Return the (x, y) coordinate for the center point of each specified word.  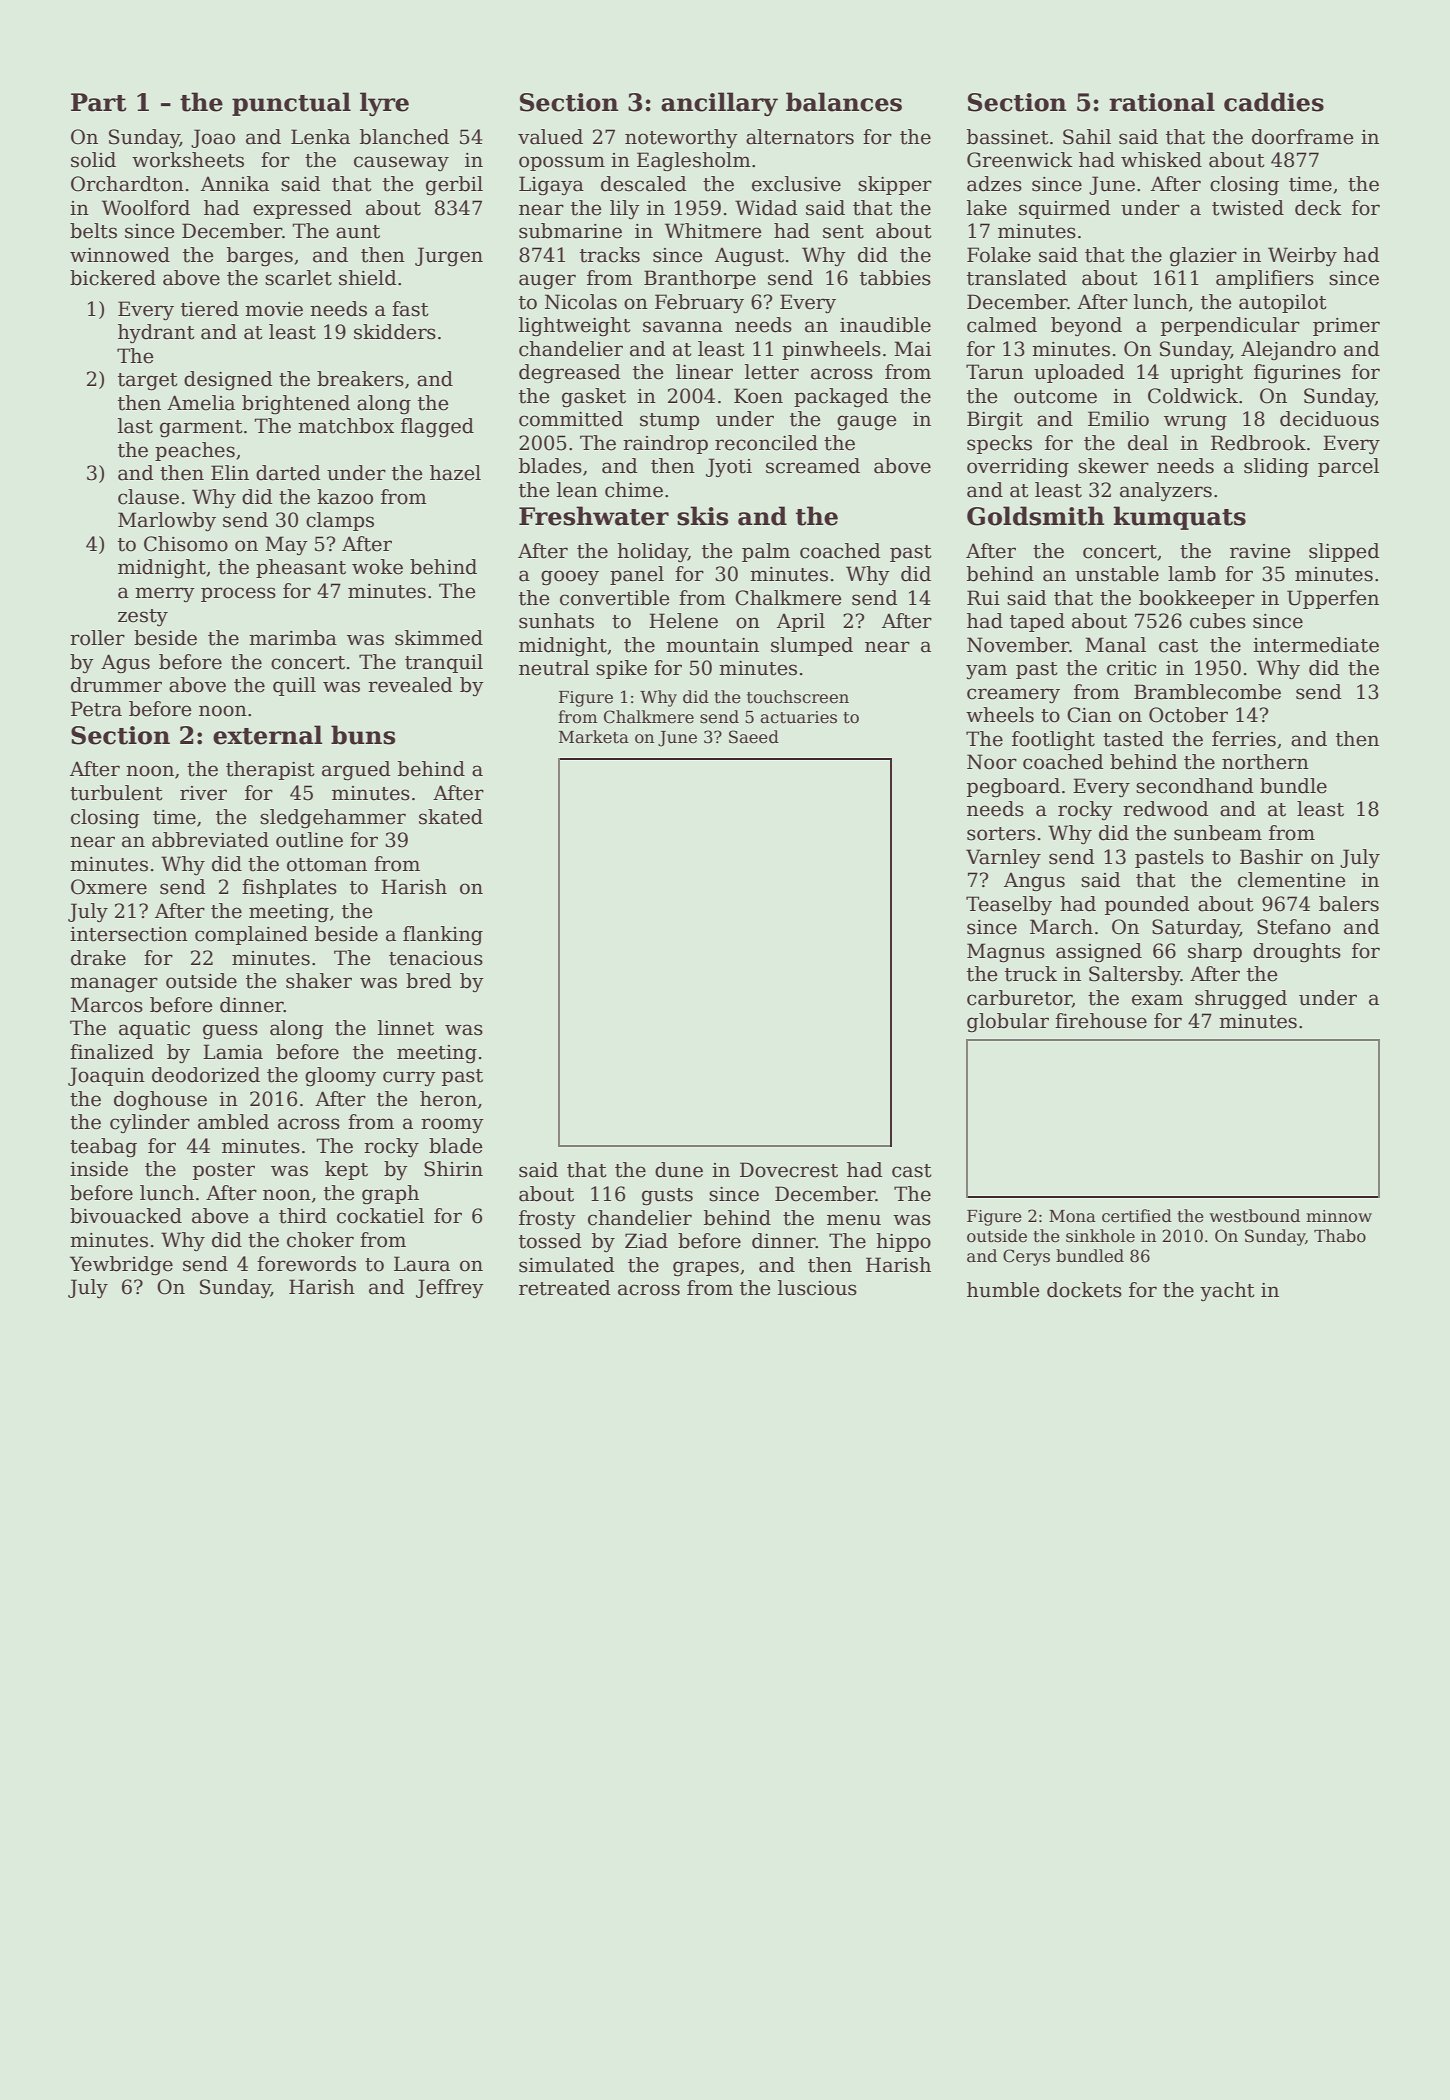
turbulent (116, 793)
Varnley (1003, 858)
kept (346, 1170)
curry (409, 1078)
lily (625, 209)
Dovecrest (789, 1170)
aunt (358, 232)
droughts (1297, 953)
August (749, 256)
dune (679, 1170)
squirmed (1065, 209)
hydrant (156, 333)
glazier (1203, 257)
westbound (1255, 1216)
